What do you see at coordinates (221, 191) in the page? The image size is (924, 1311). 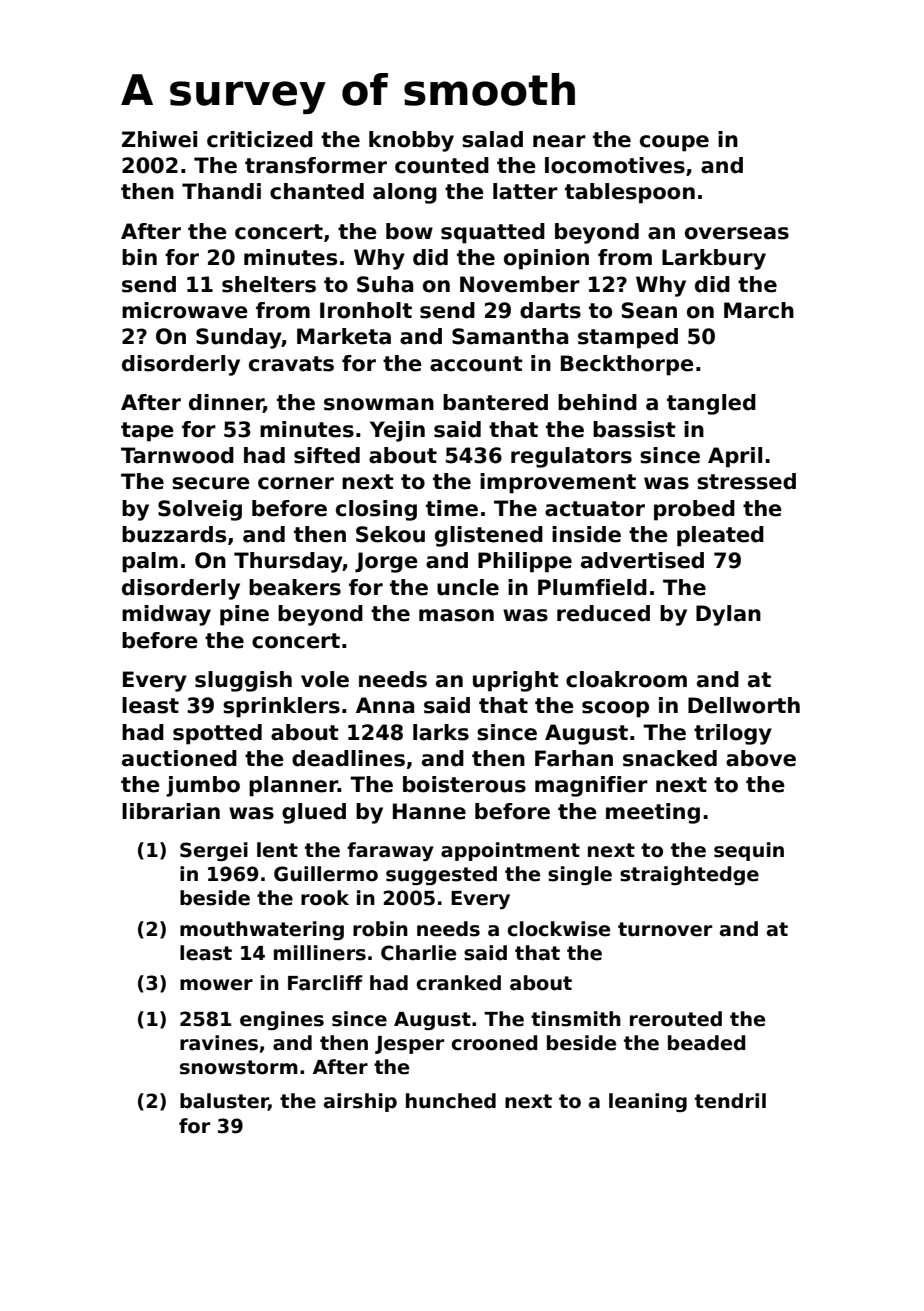 I see `Thandi` at bounding box center [221, 191].
